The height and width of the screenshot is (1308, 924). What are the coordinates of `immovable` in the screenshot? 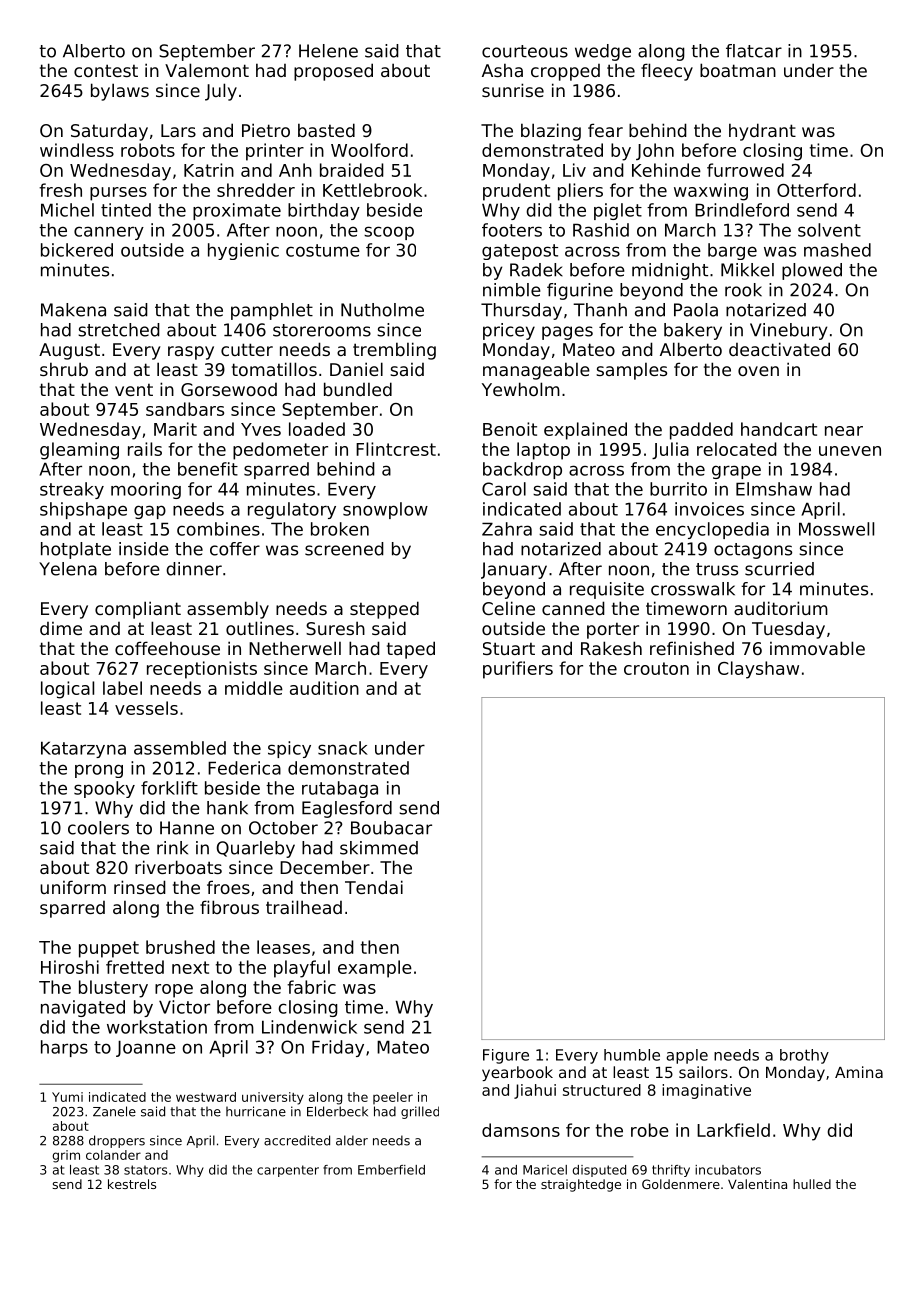 It's located at (817, 648).
